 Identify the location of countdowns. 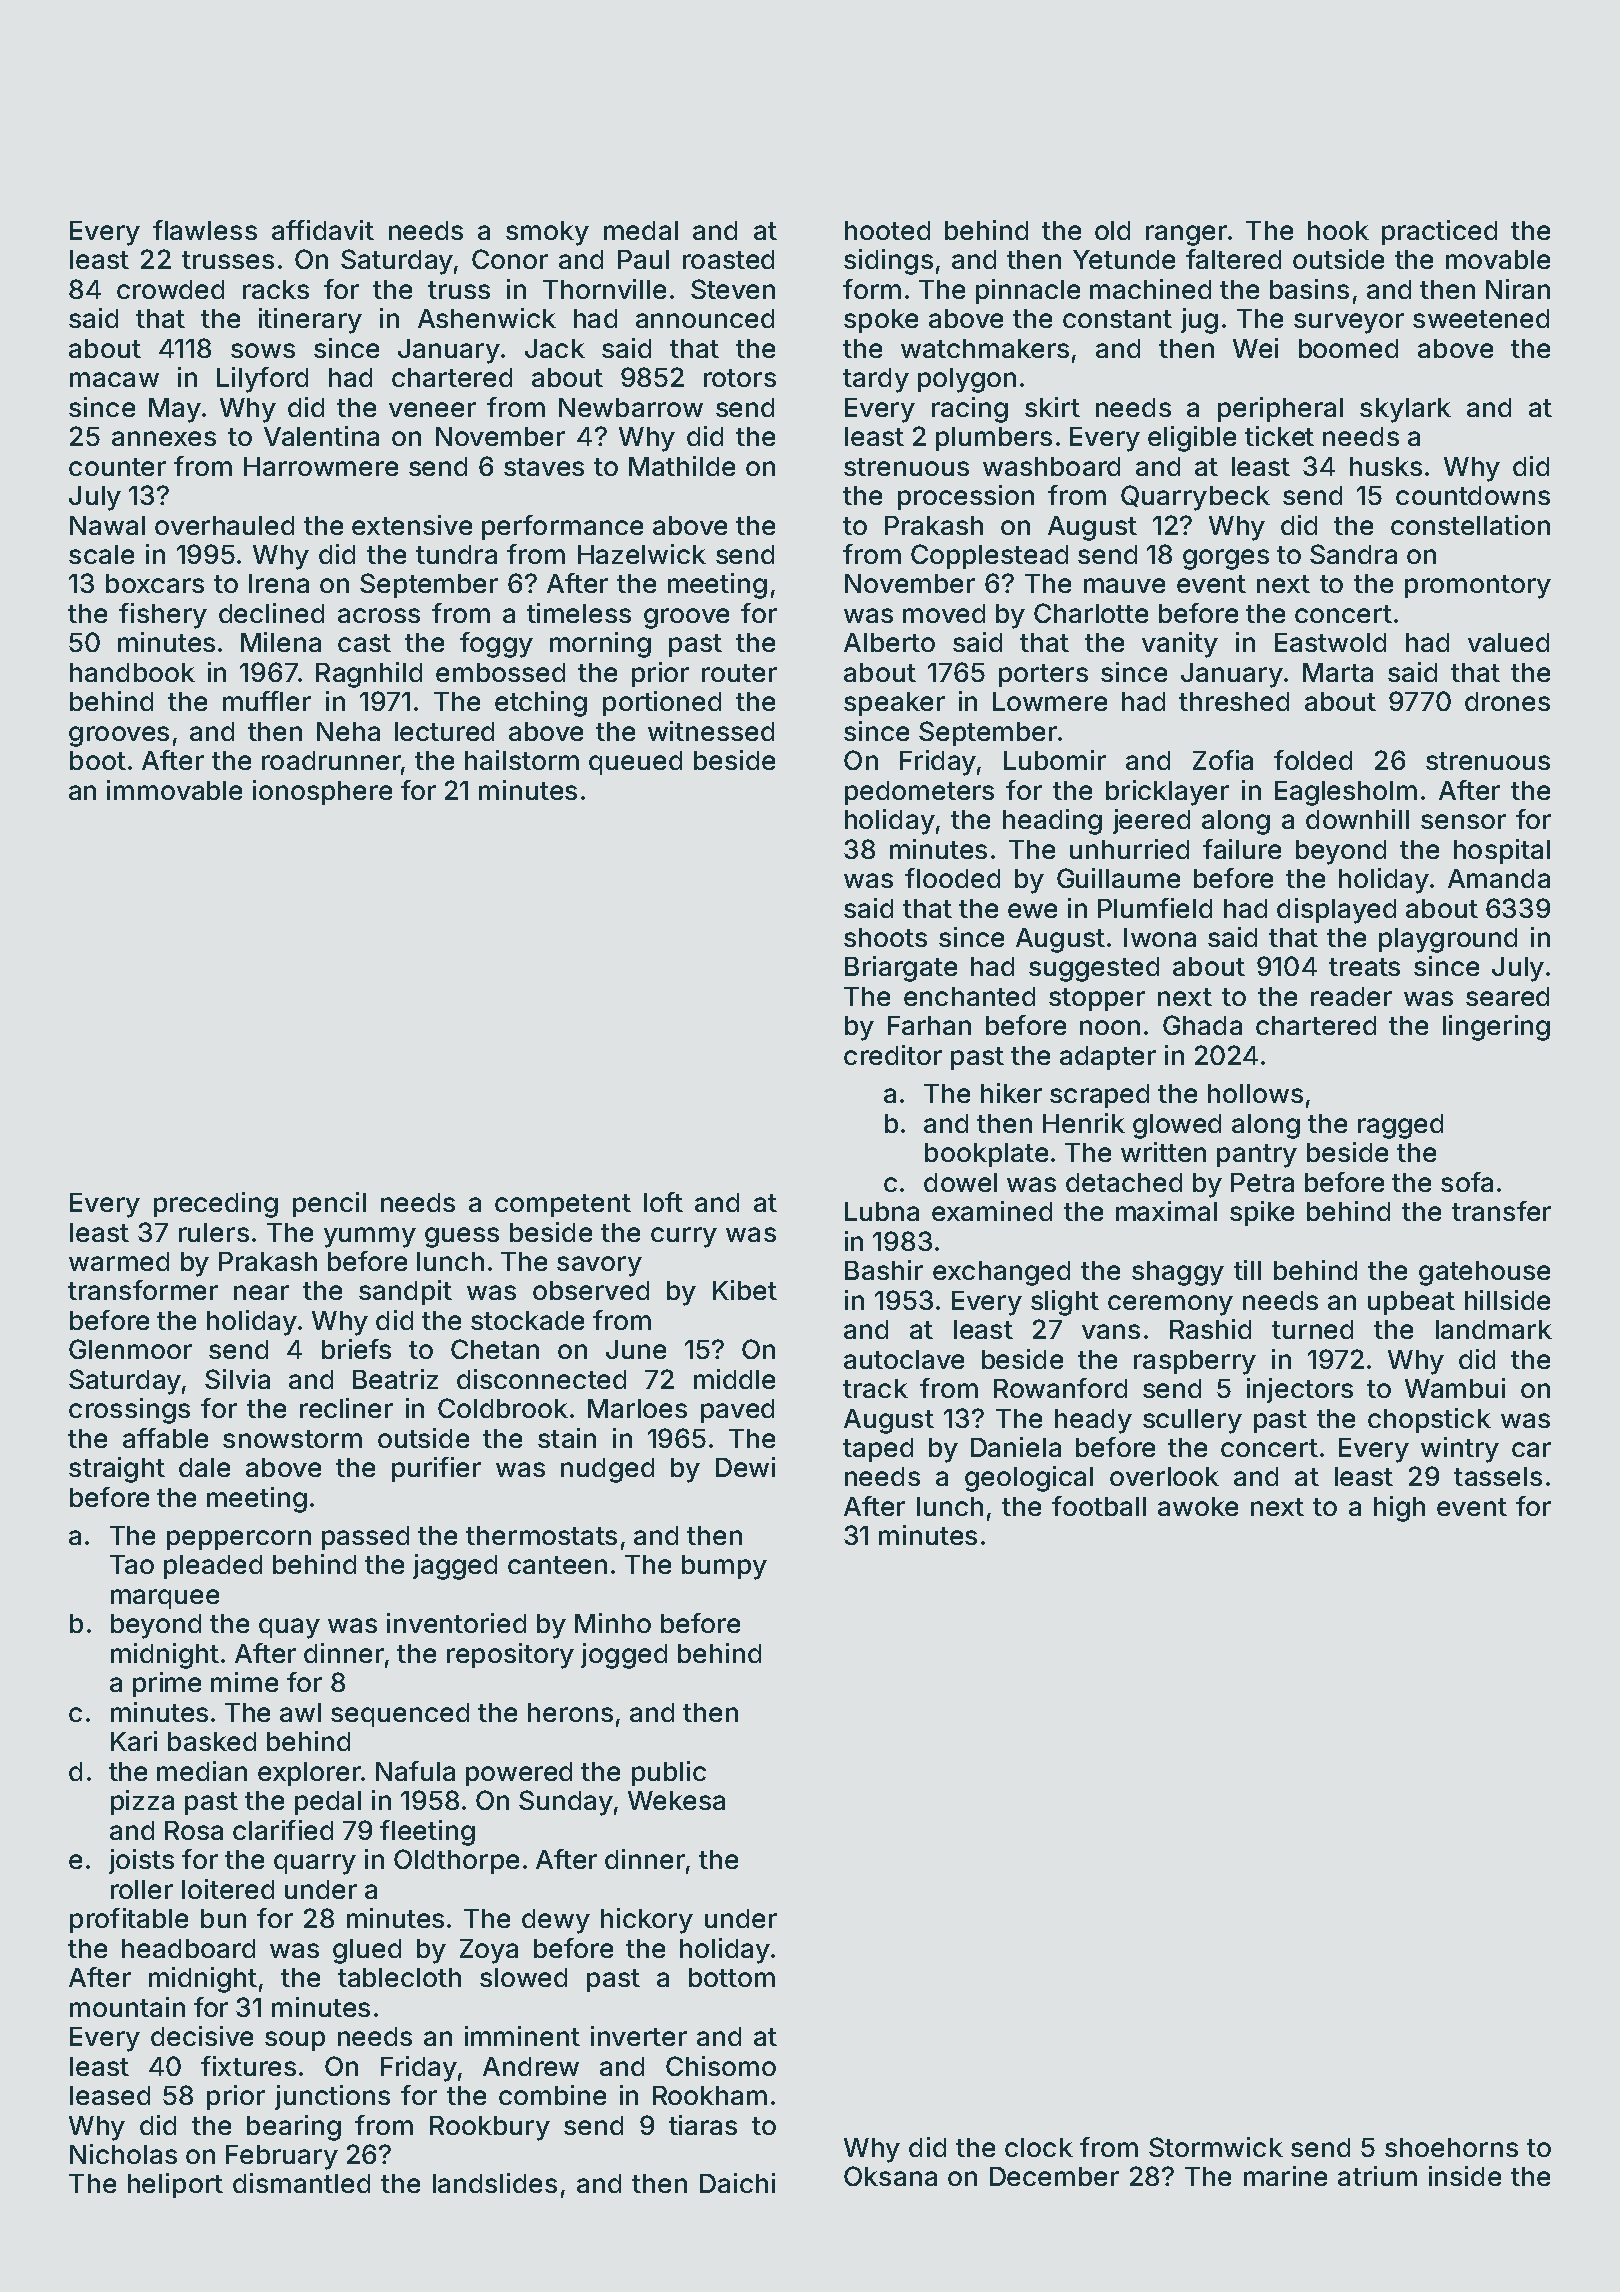
(1473, 495).
